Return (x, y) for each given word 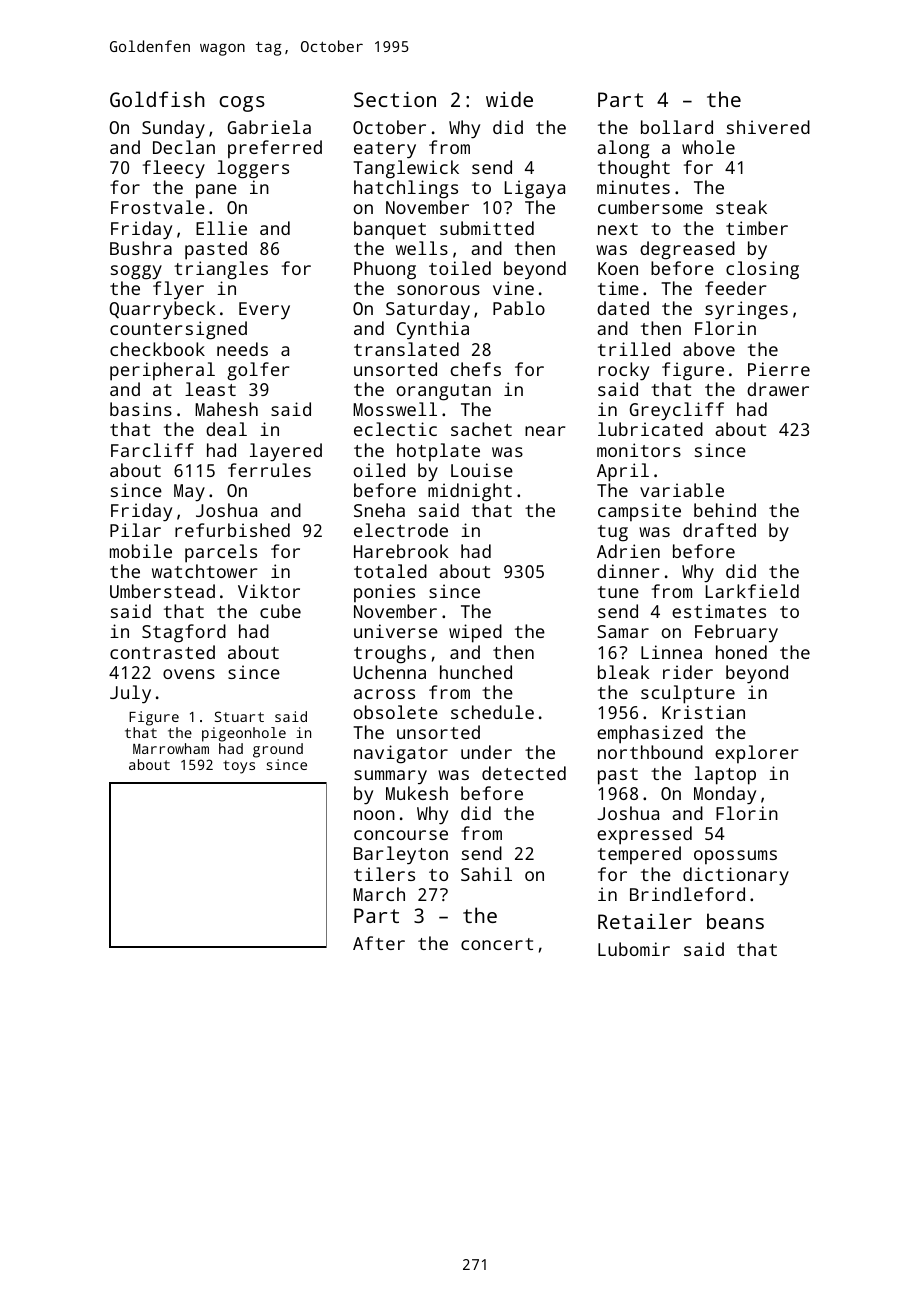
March (379, 894)
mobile (141, 551)
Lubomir (634, 949)
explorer (756, 754)
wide (509, 99)
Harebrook (401, 551)
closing (762, 270)
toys (239, 767)
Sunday (173, 129)
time (618, 288)
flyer (178, 290)
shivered (768, 127)
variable (682, 490)
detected (524, 773)
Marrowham (171, 748)
